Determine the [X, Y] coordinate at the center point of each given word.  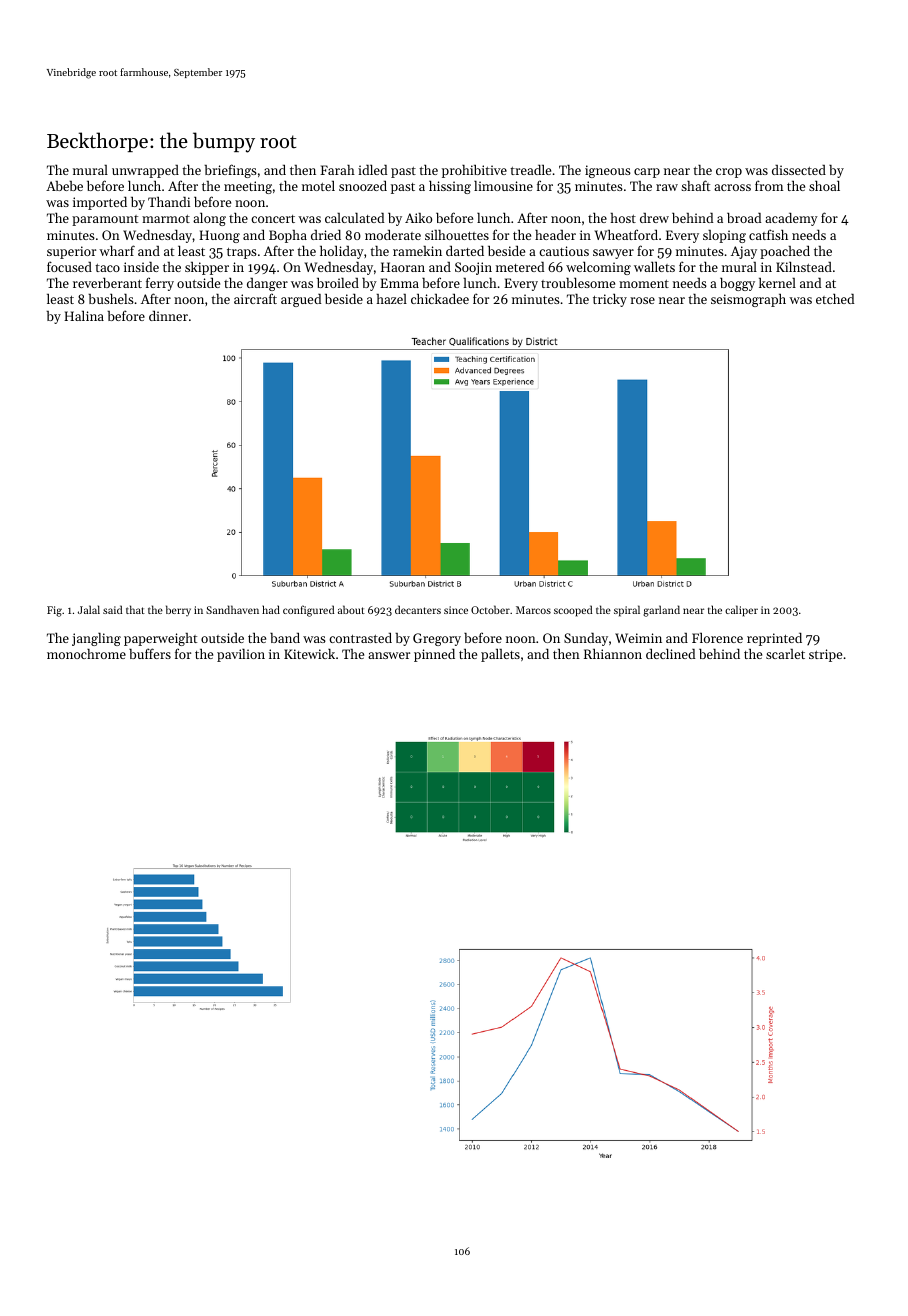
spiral [627, 611]
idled [372, 169]
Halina [84, 316]
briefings [230, 171]
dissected [799, 170]
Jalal [89, 609]
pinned [434, 655]
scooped [573, 611]
